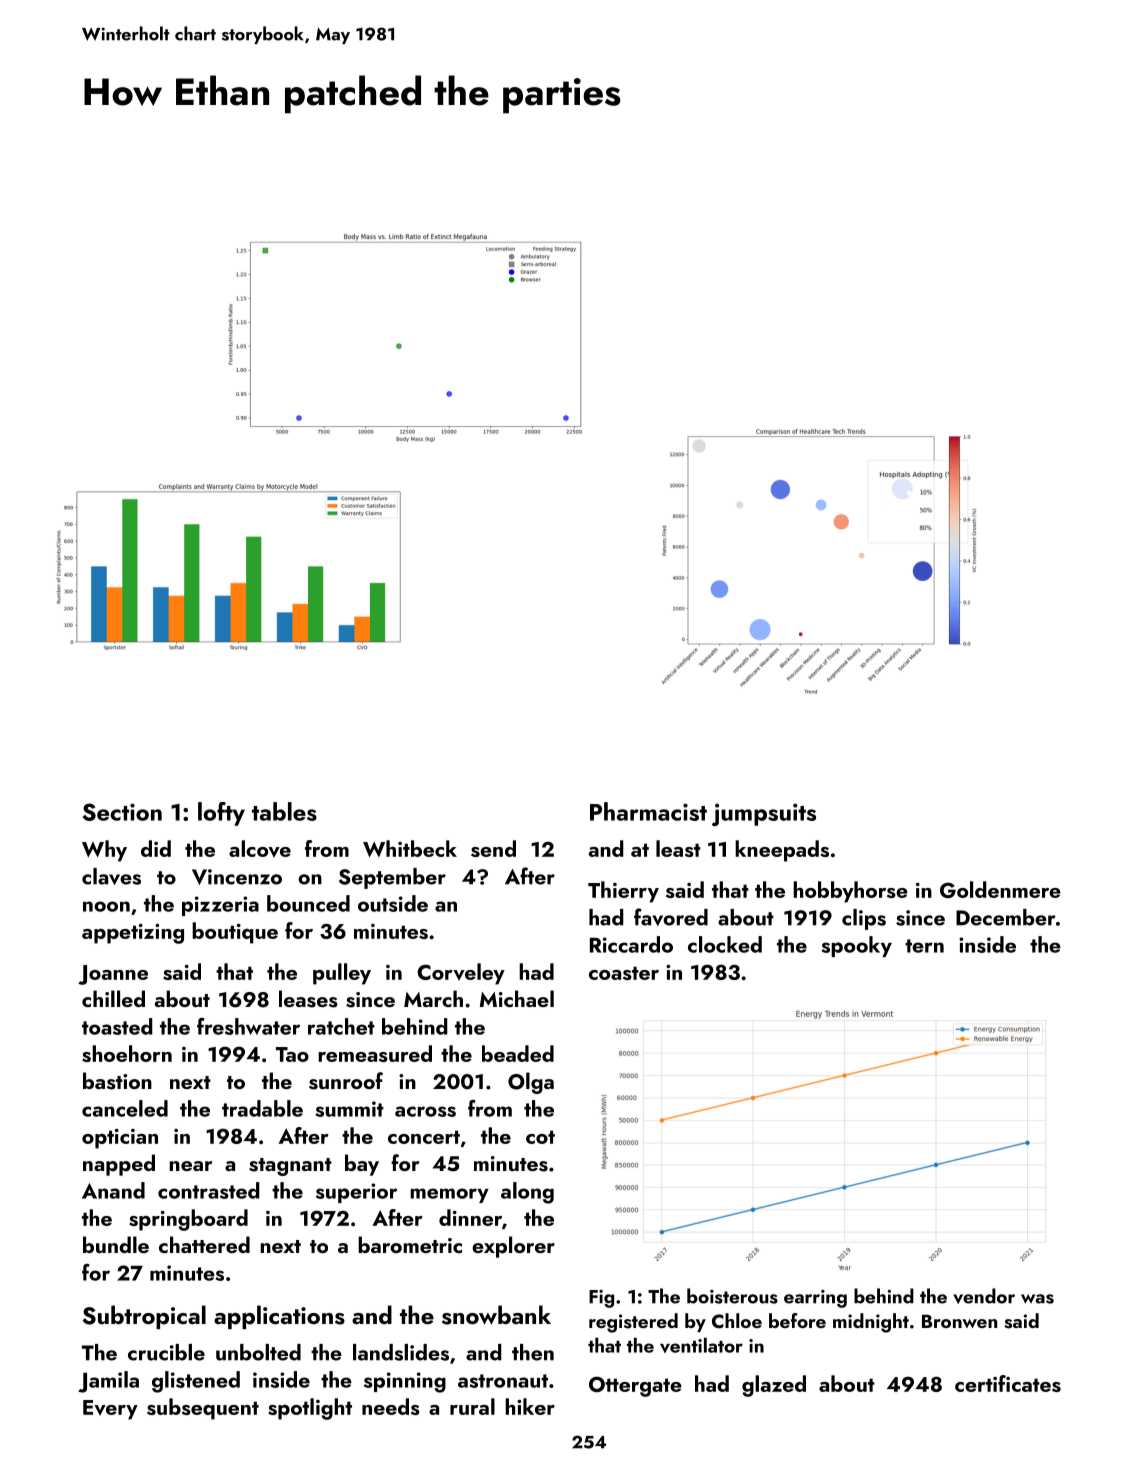 Image resolution: width=1143 pixels, height=1480 pixels. Describe the element at coordinates (815, 1299) in the screenshot. I see `earring` at that location.
